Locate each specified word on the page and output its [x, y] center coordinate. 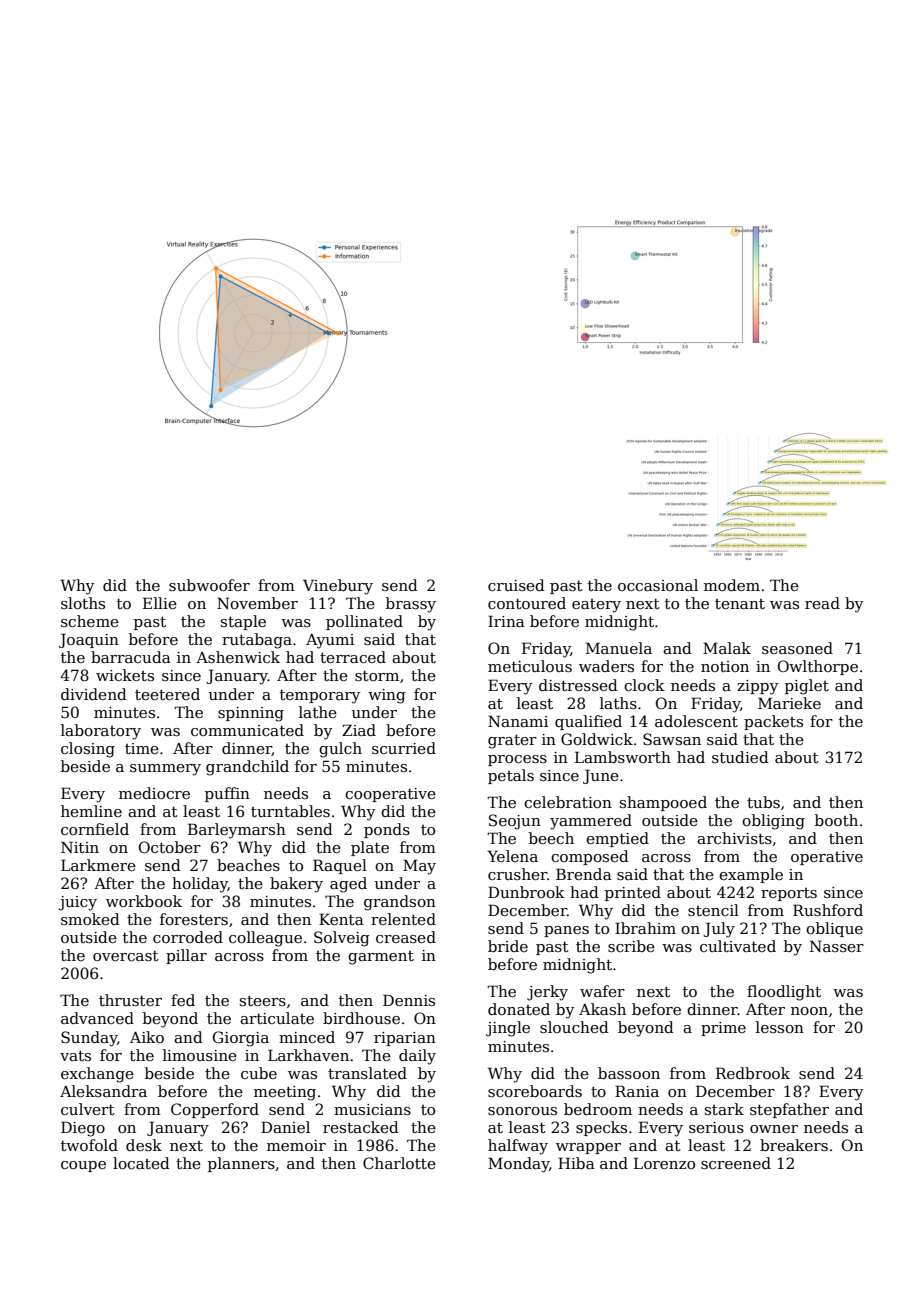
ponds [387, 830]
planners [241, 1164]
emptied [617, 839]
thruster [130, 1000]
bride [508, 946]
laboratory [101, 732]
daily [417, 1057]
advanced [97, 1018]
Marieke [789, 703]
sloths [83, 603]
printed [633, 893]
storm [377, 675]
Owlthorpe [818, 667]
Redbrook [753, 1073]
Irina [506, 621]
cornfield [95, 829]
